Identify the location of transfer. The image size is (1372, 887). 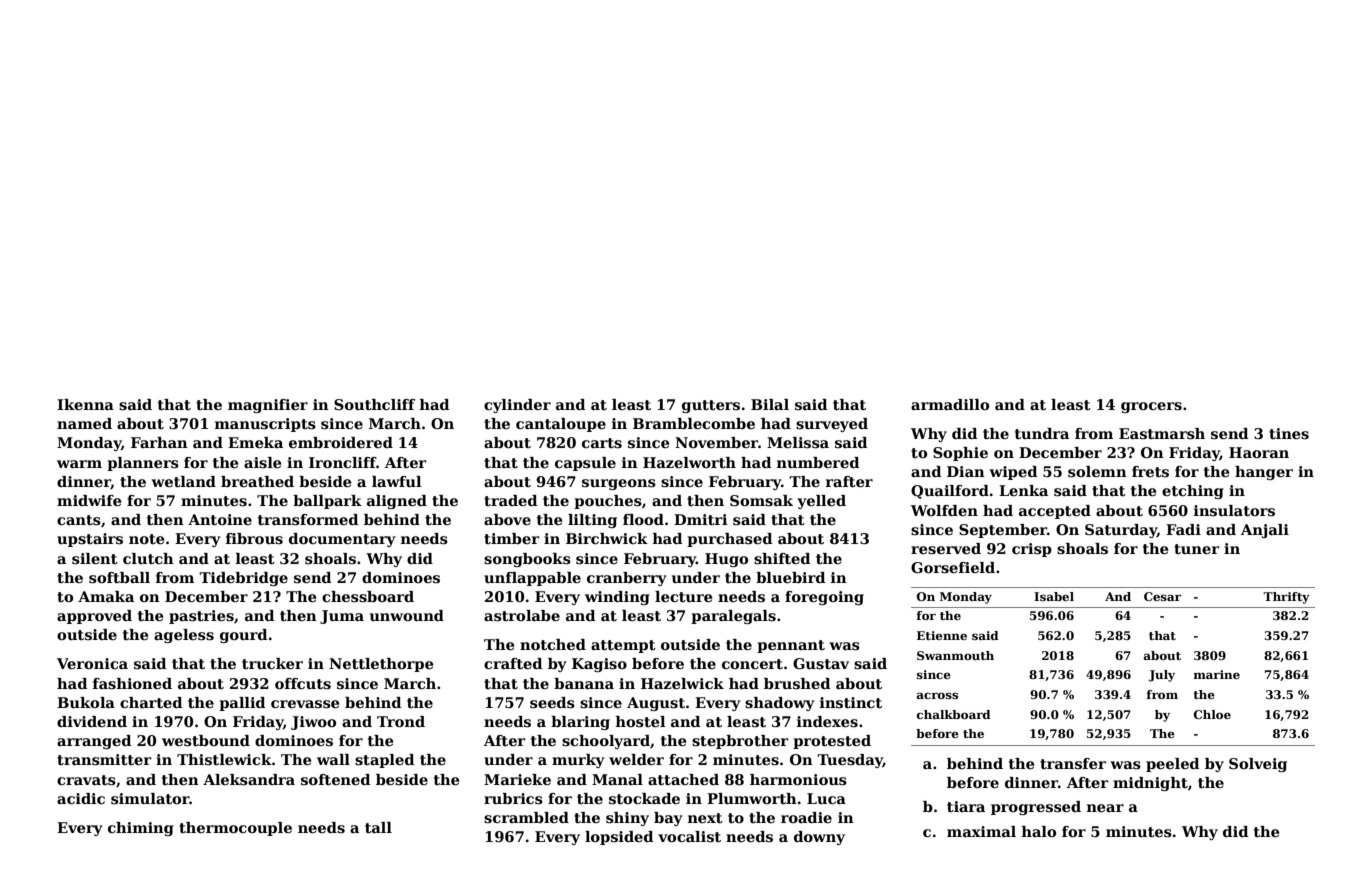
(1073, 763).
